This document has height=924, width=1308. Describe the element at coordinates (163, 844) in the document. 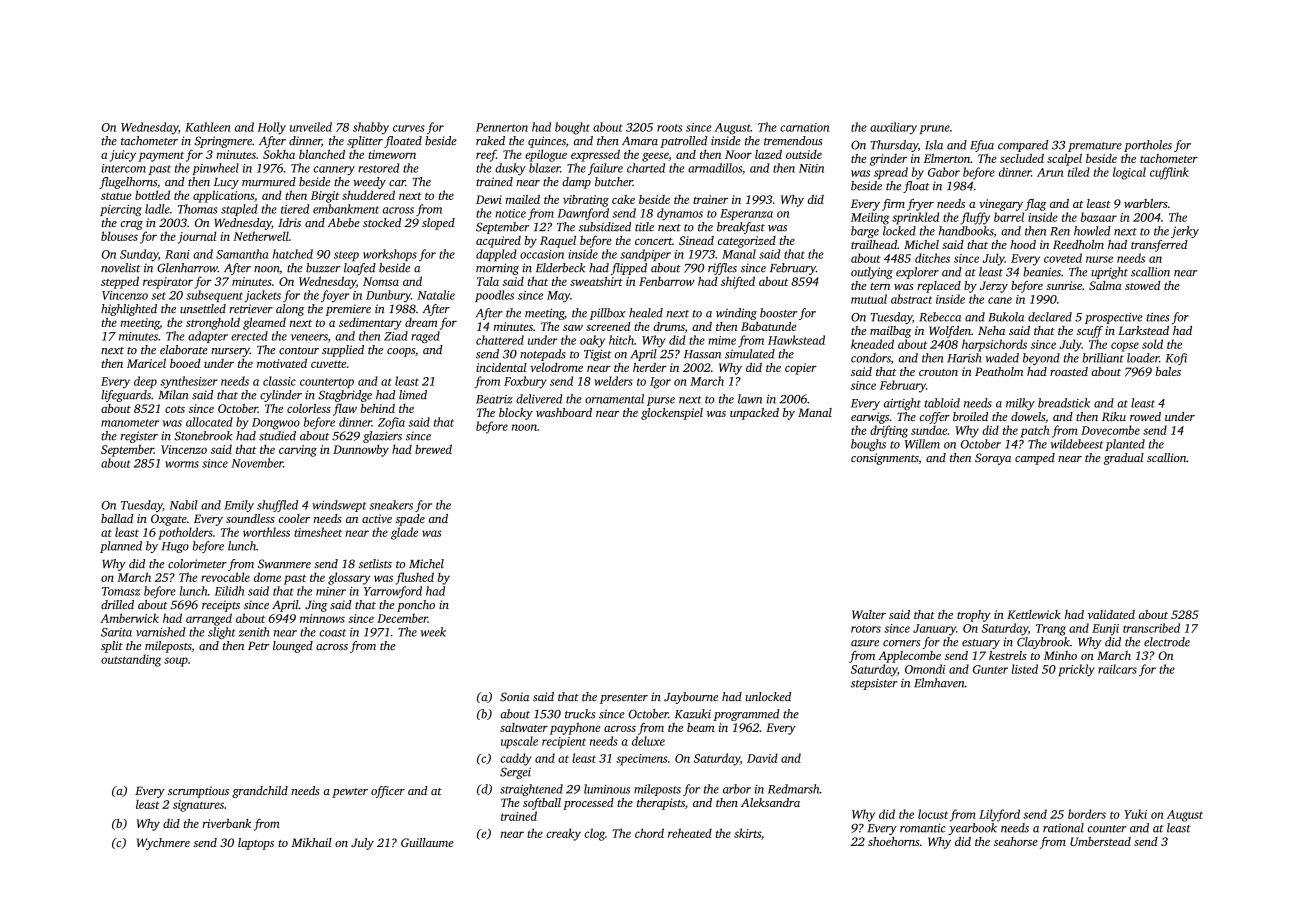

I see `Wychmere` at that location.
